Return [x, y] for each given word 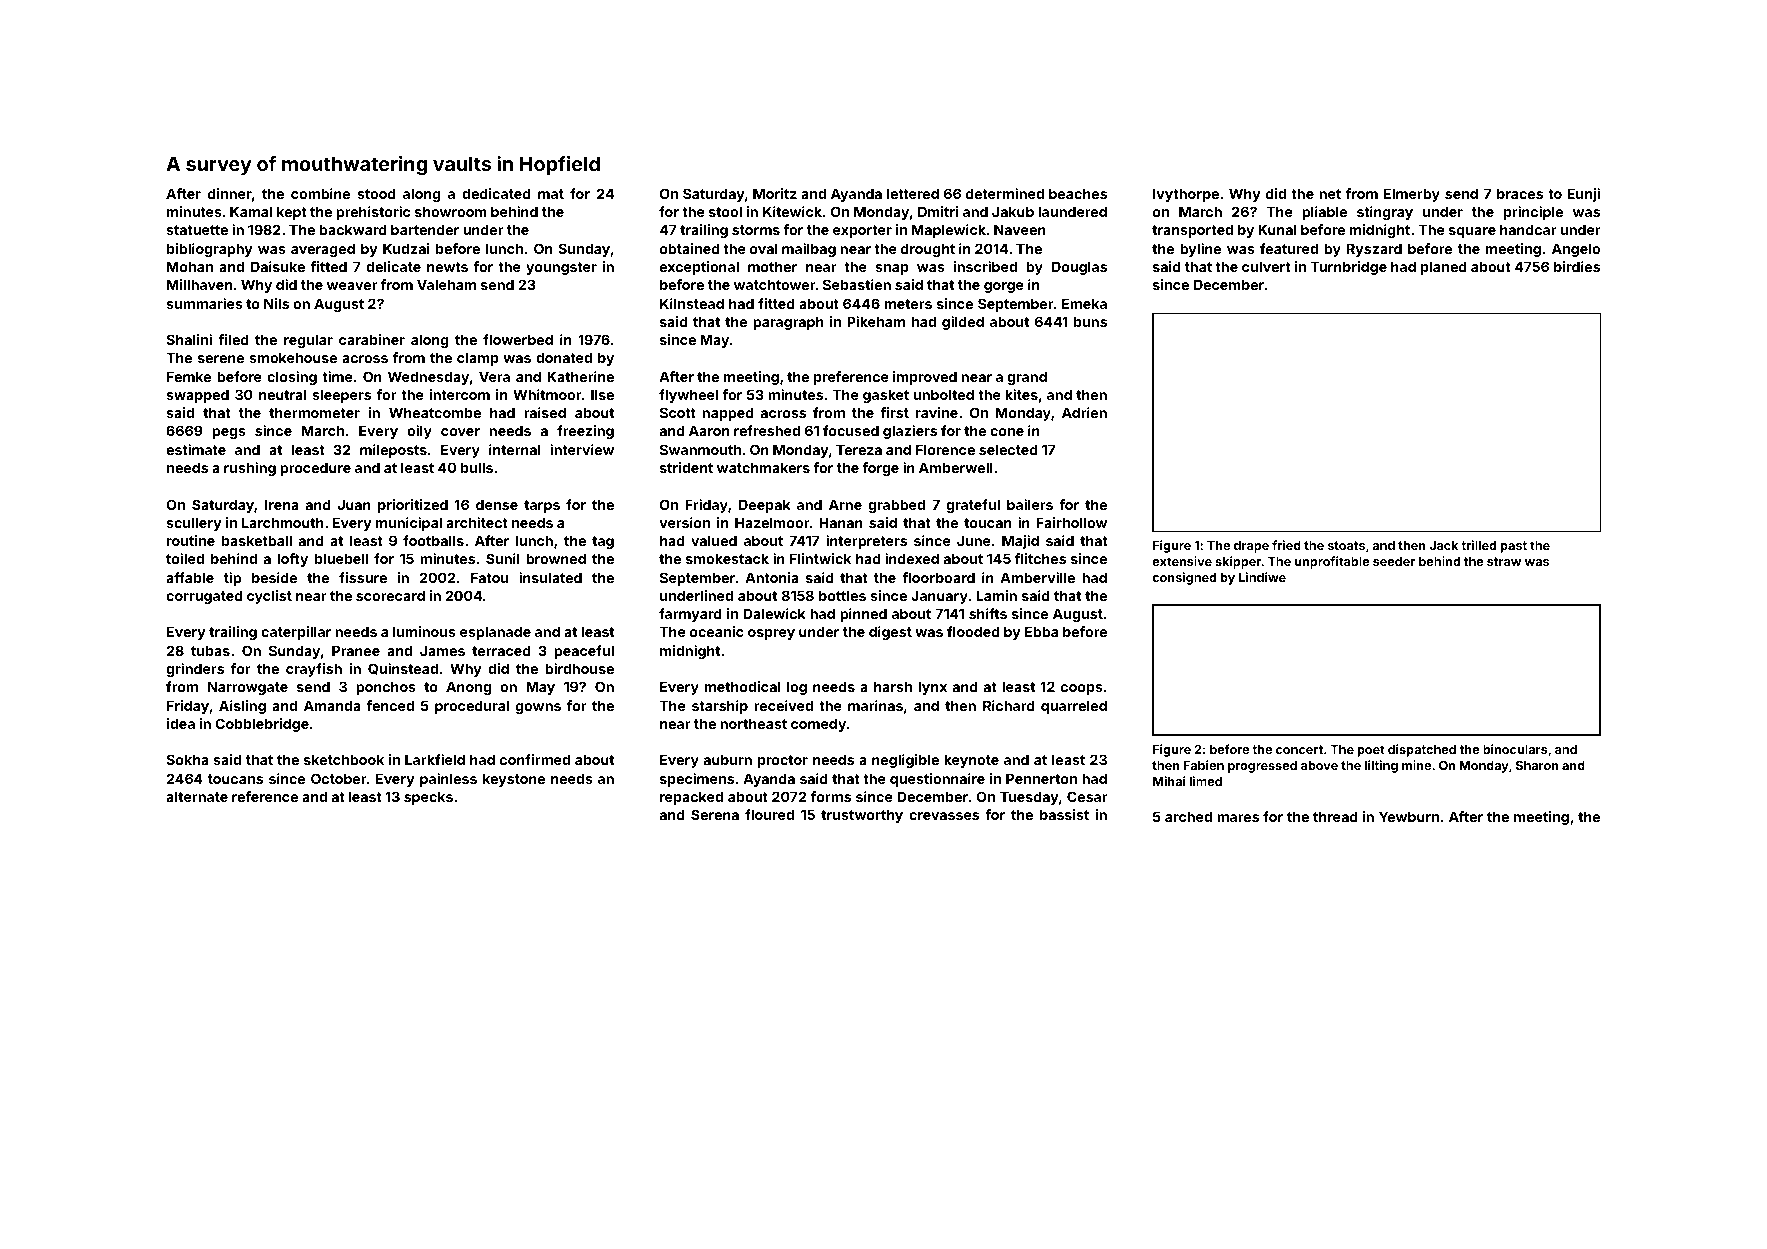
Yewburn [1409, 816]
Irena [282, 504]
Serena [715, 814]
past [1514, 547]
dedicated [496, 193]
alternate [197, 796]
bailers [1030, 504]
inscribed [985, 266]
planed [1444, 268]
